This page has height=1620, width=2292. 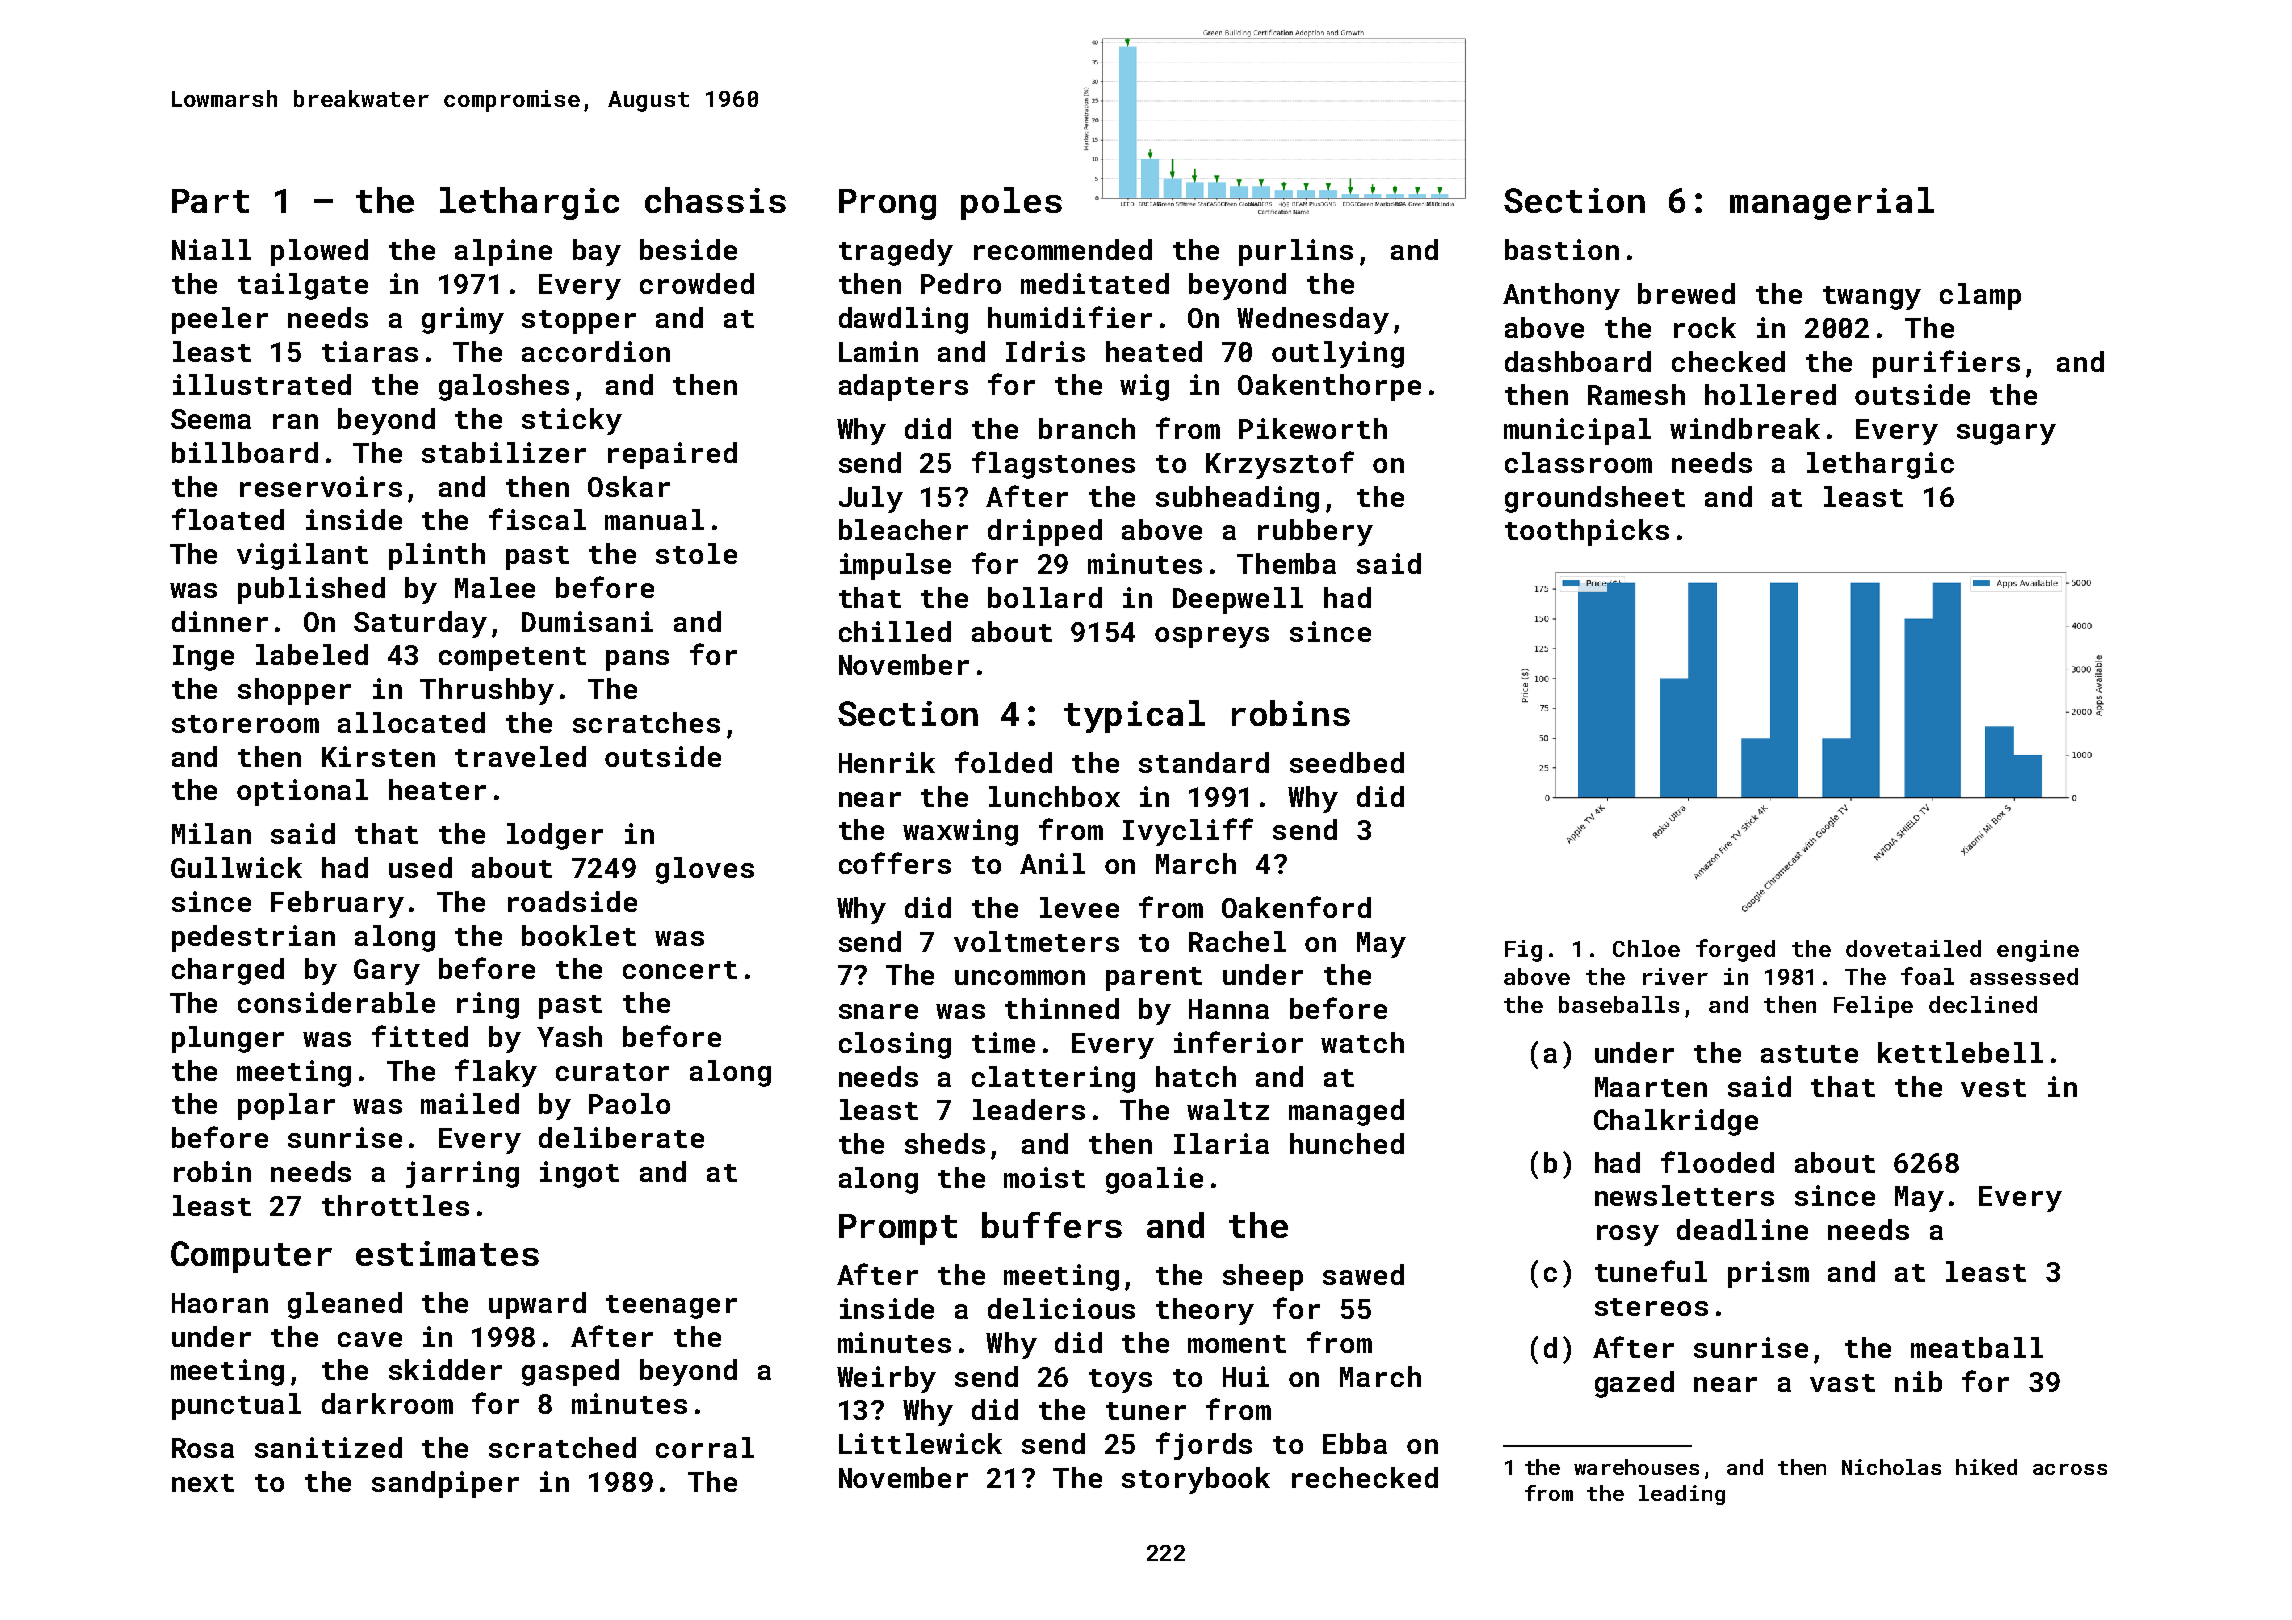 What do you see at coordinates (1045, 597) in the page?
I see `bollard` at bounding box center [1045, 597].
